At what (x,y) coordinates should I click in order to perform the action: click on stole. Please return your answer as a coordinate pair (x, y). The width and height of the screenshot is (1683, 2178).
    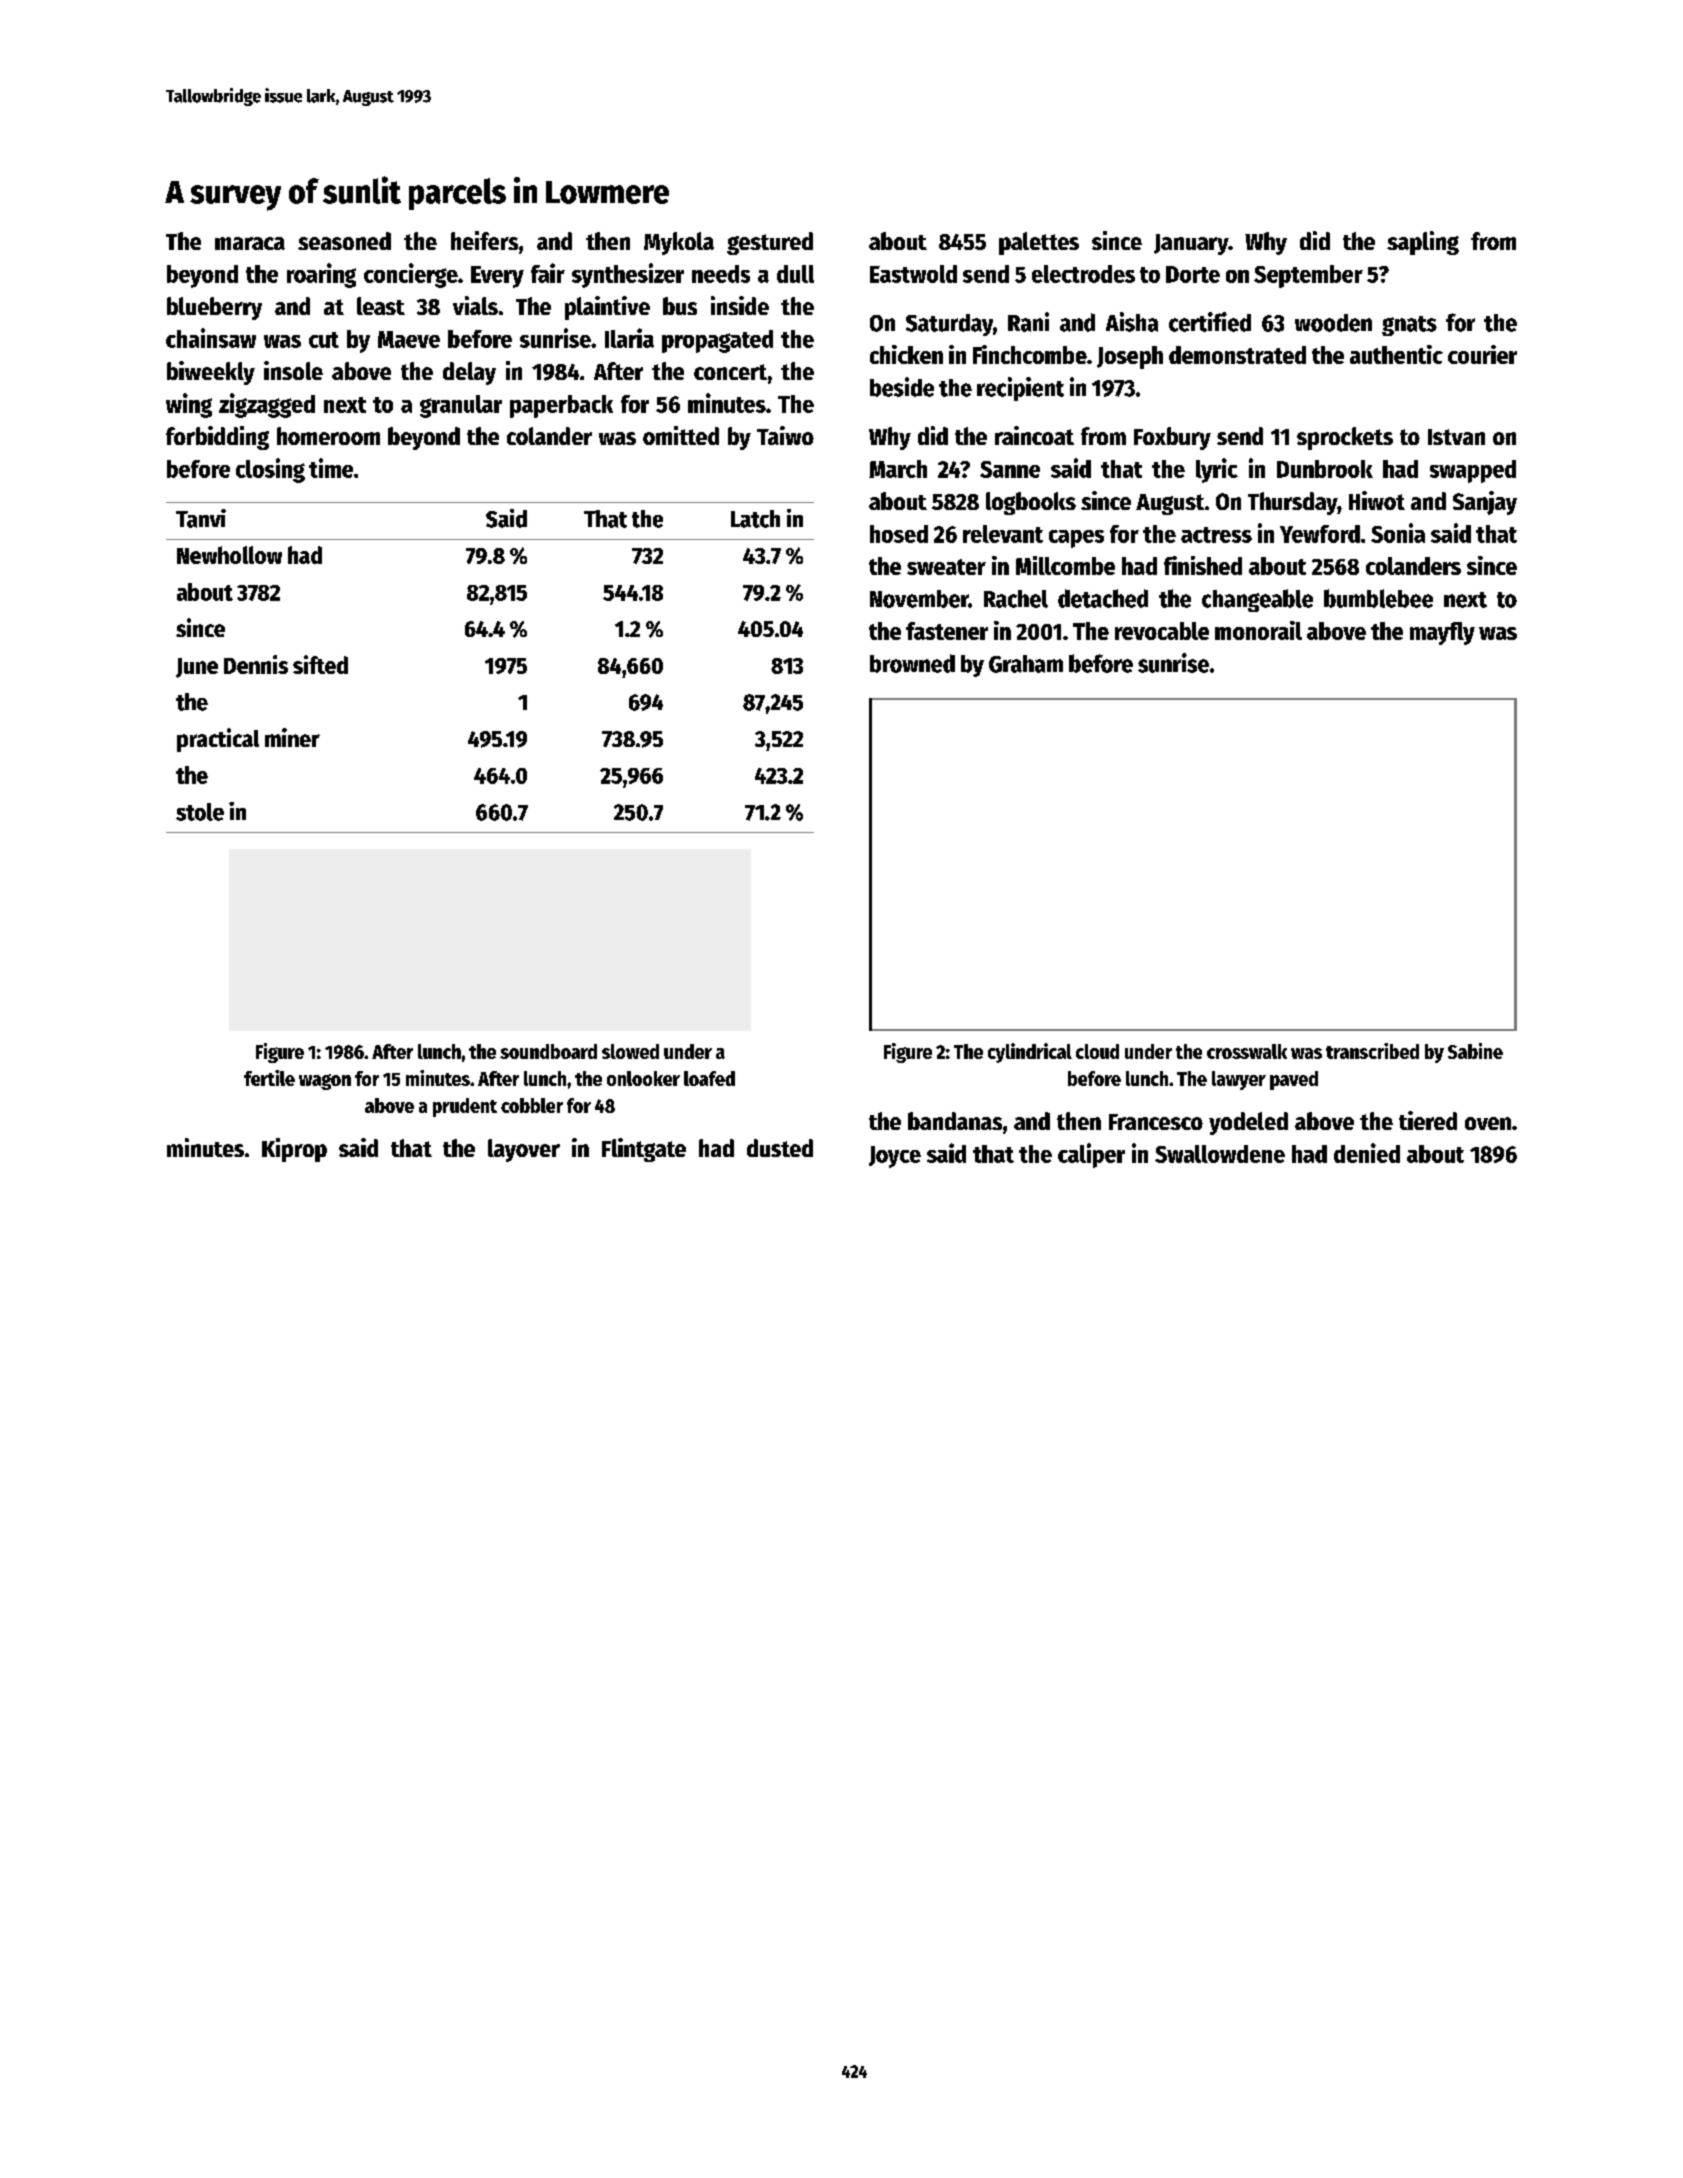
    Looking at the image, I should click on (200, 812).
